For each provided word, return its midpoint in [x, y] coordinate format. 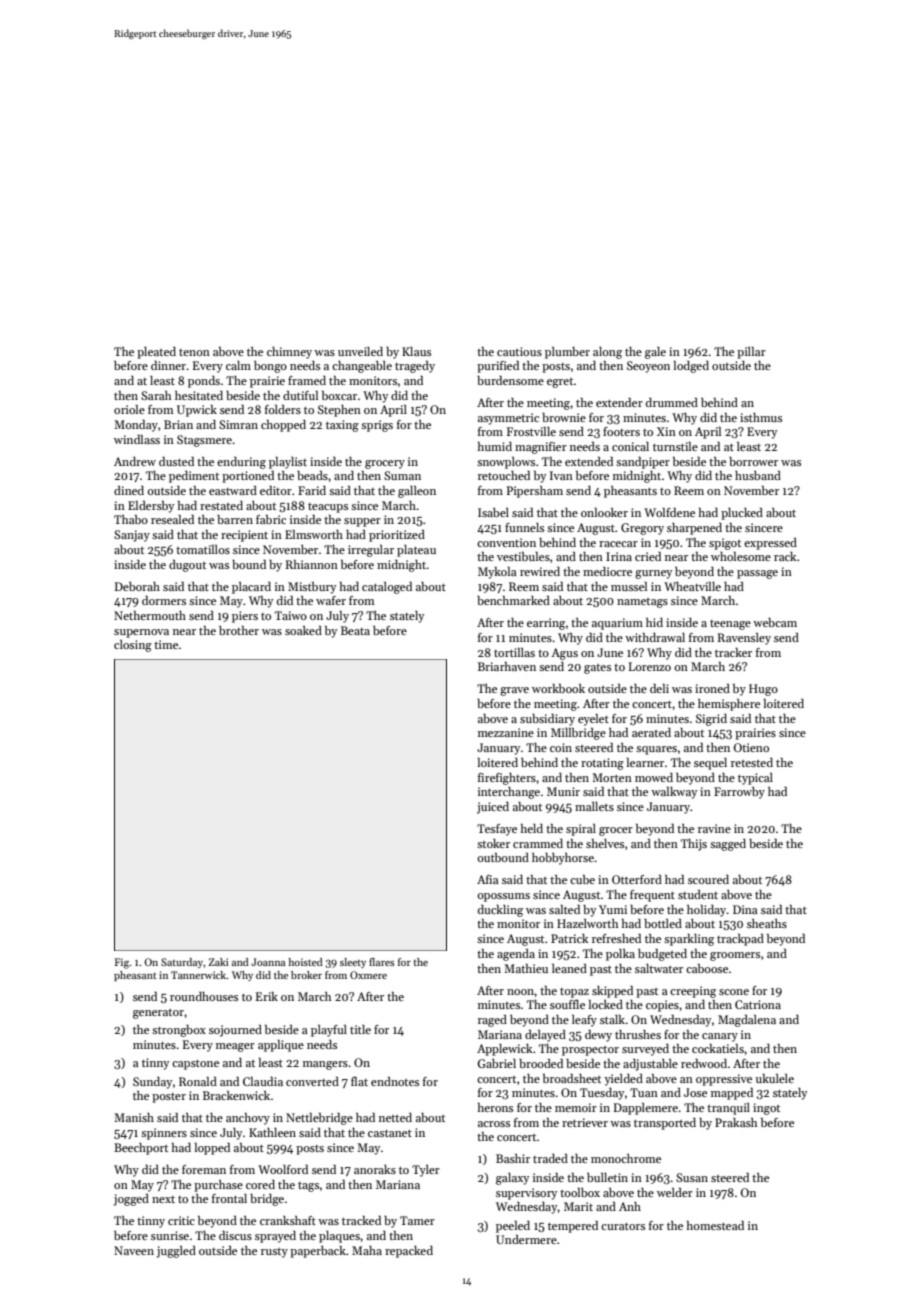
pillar [751, 353]
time [166, 644]
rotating [602, 764]
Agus [564, 654]
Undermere [526, 1239]
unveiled [360, 351]
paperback [318, 1252]
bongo [270, 367]
